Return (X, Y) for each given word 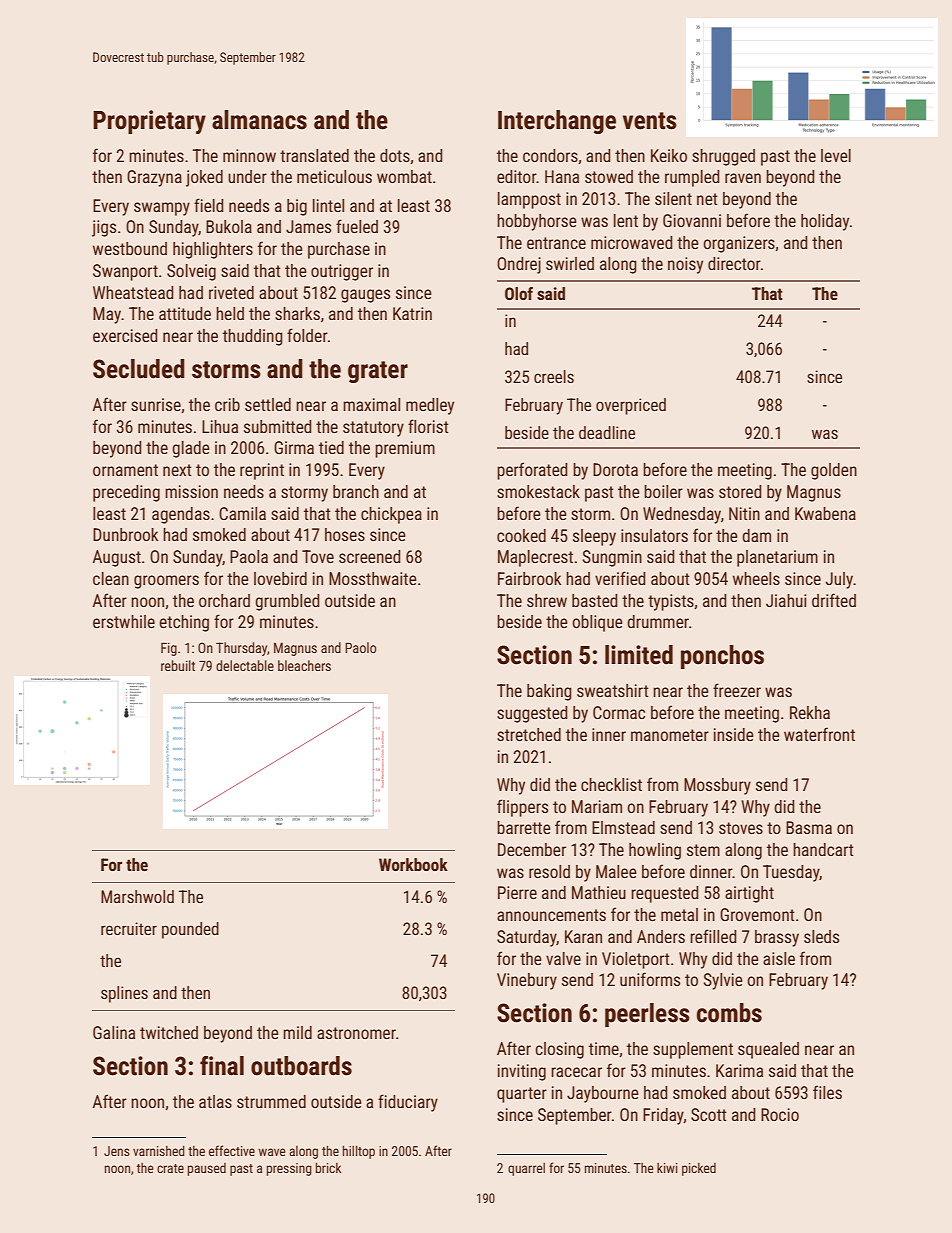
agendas (181, 515)
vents (650, 121)
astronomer (356, 1033)
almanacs (259, 120)
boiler (663, 491)
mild (297, 1032)
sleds (821, 936)
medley (430, 406)
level (836, 155)
